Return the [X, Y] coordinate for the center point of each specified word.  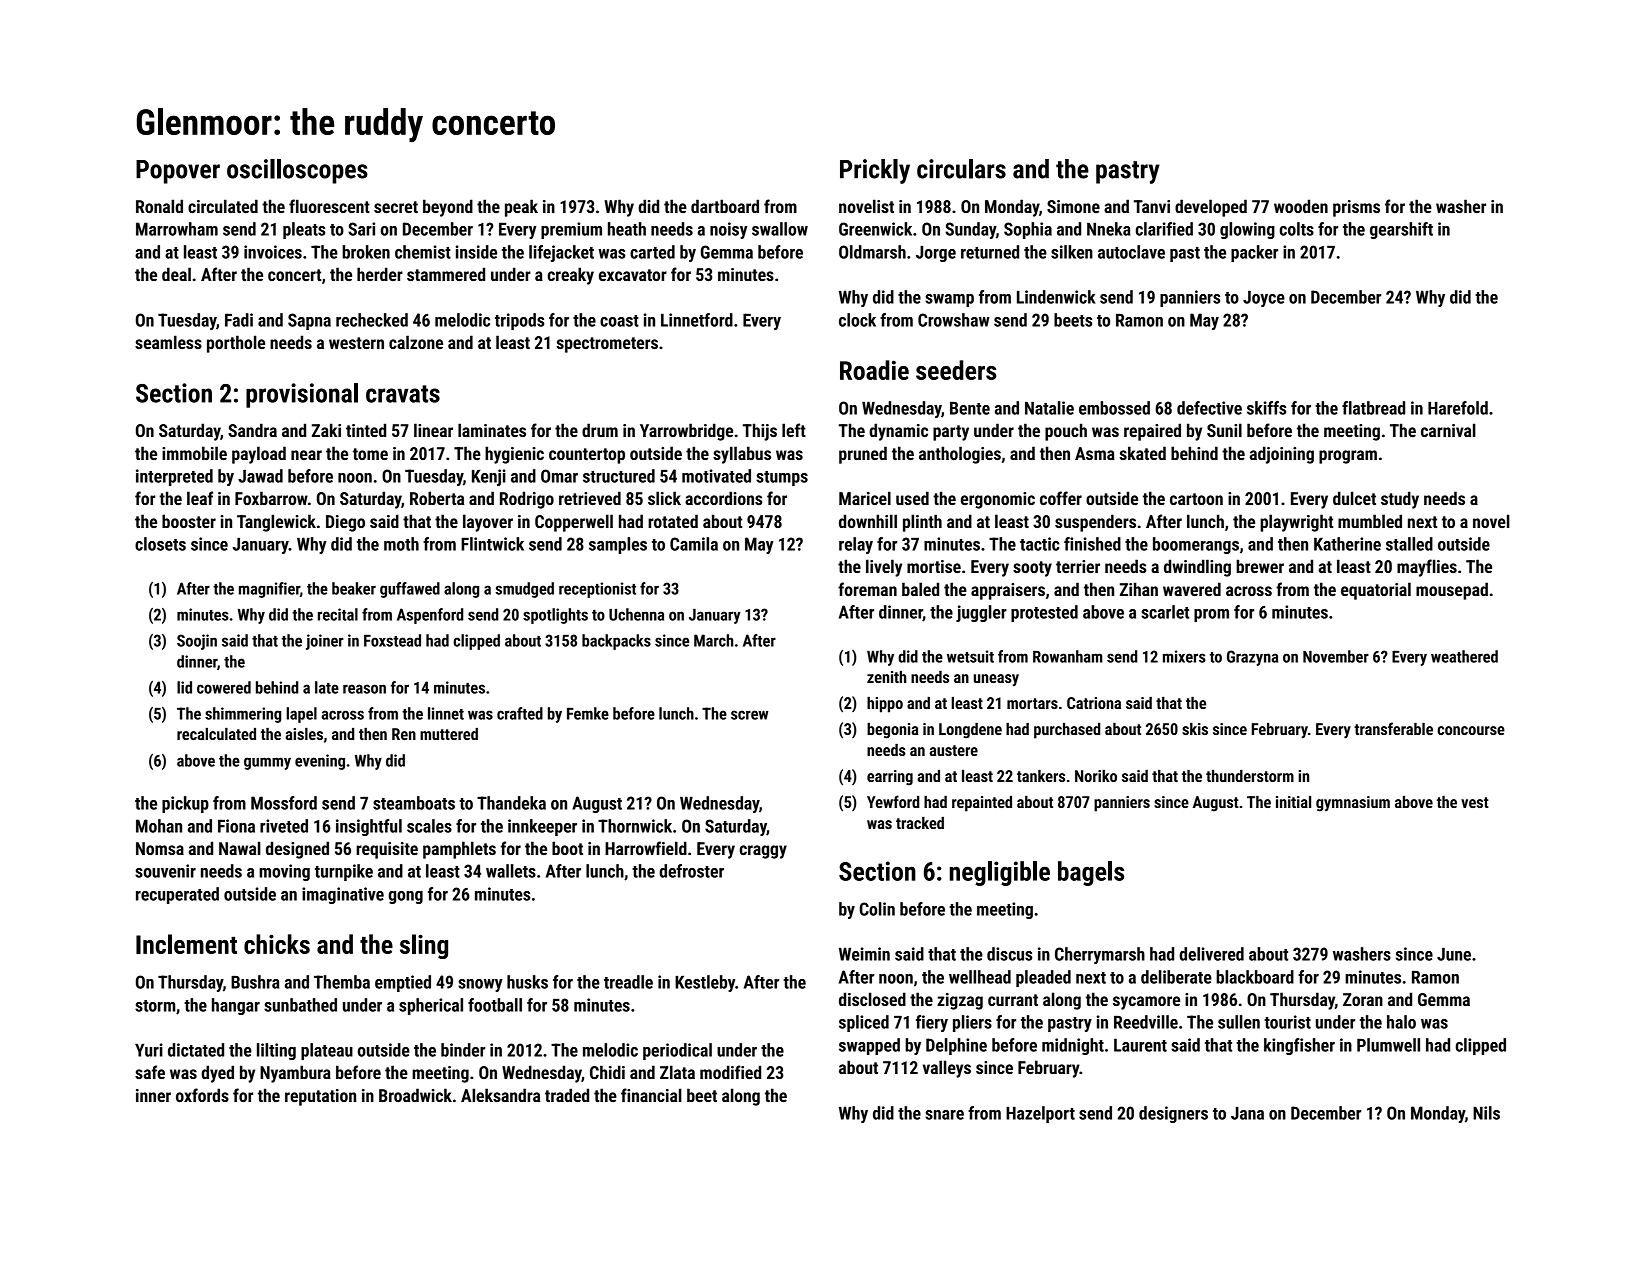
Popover [178, 172]
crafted [520, 713]
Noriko [1096, 776]
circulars [961, 169]
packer [1254, 253]
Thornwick [635, 826]
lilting [276, 1051]
